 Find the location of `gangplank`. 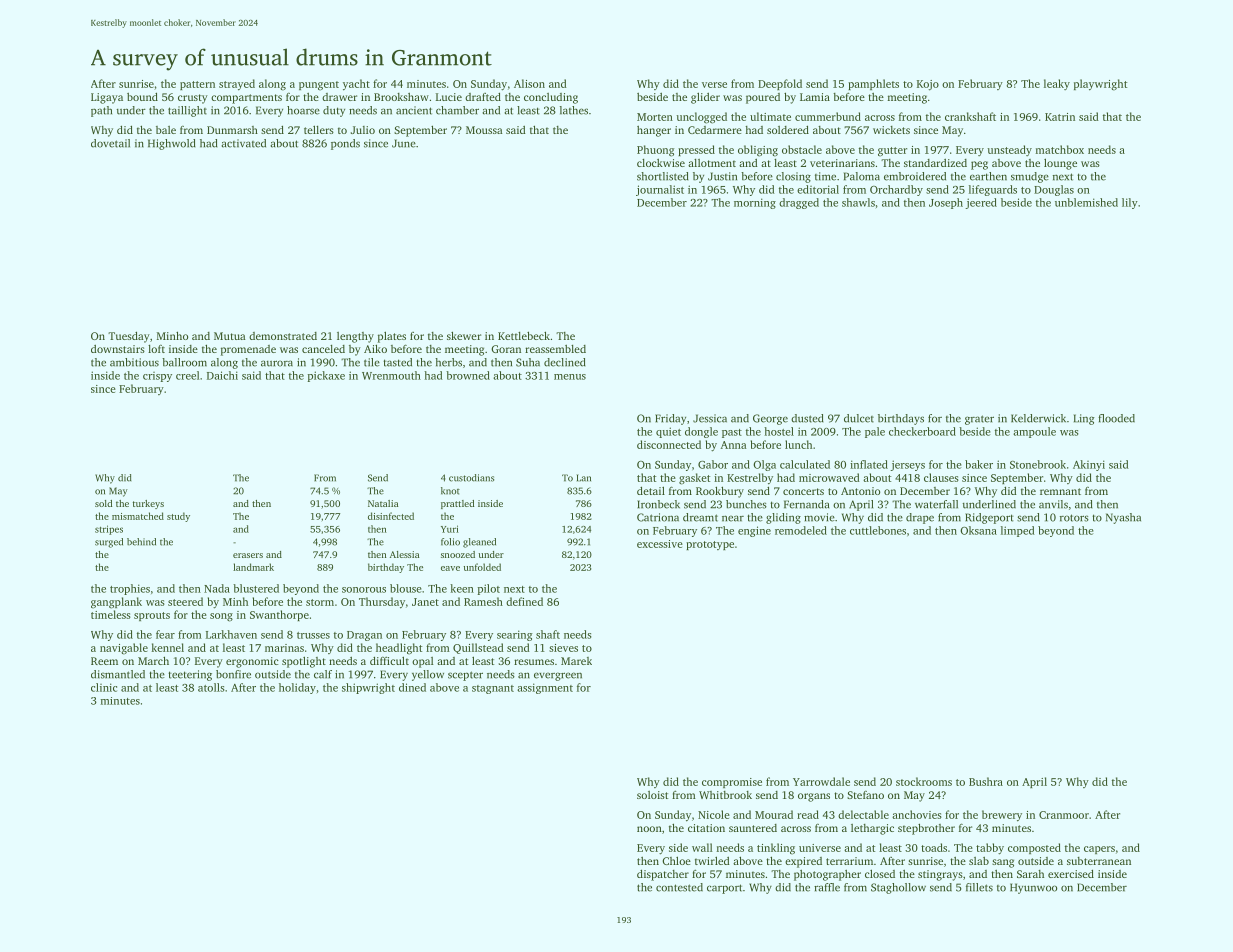

gangplank is located at coordinates (116, 603).
